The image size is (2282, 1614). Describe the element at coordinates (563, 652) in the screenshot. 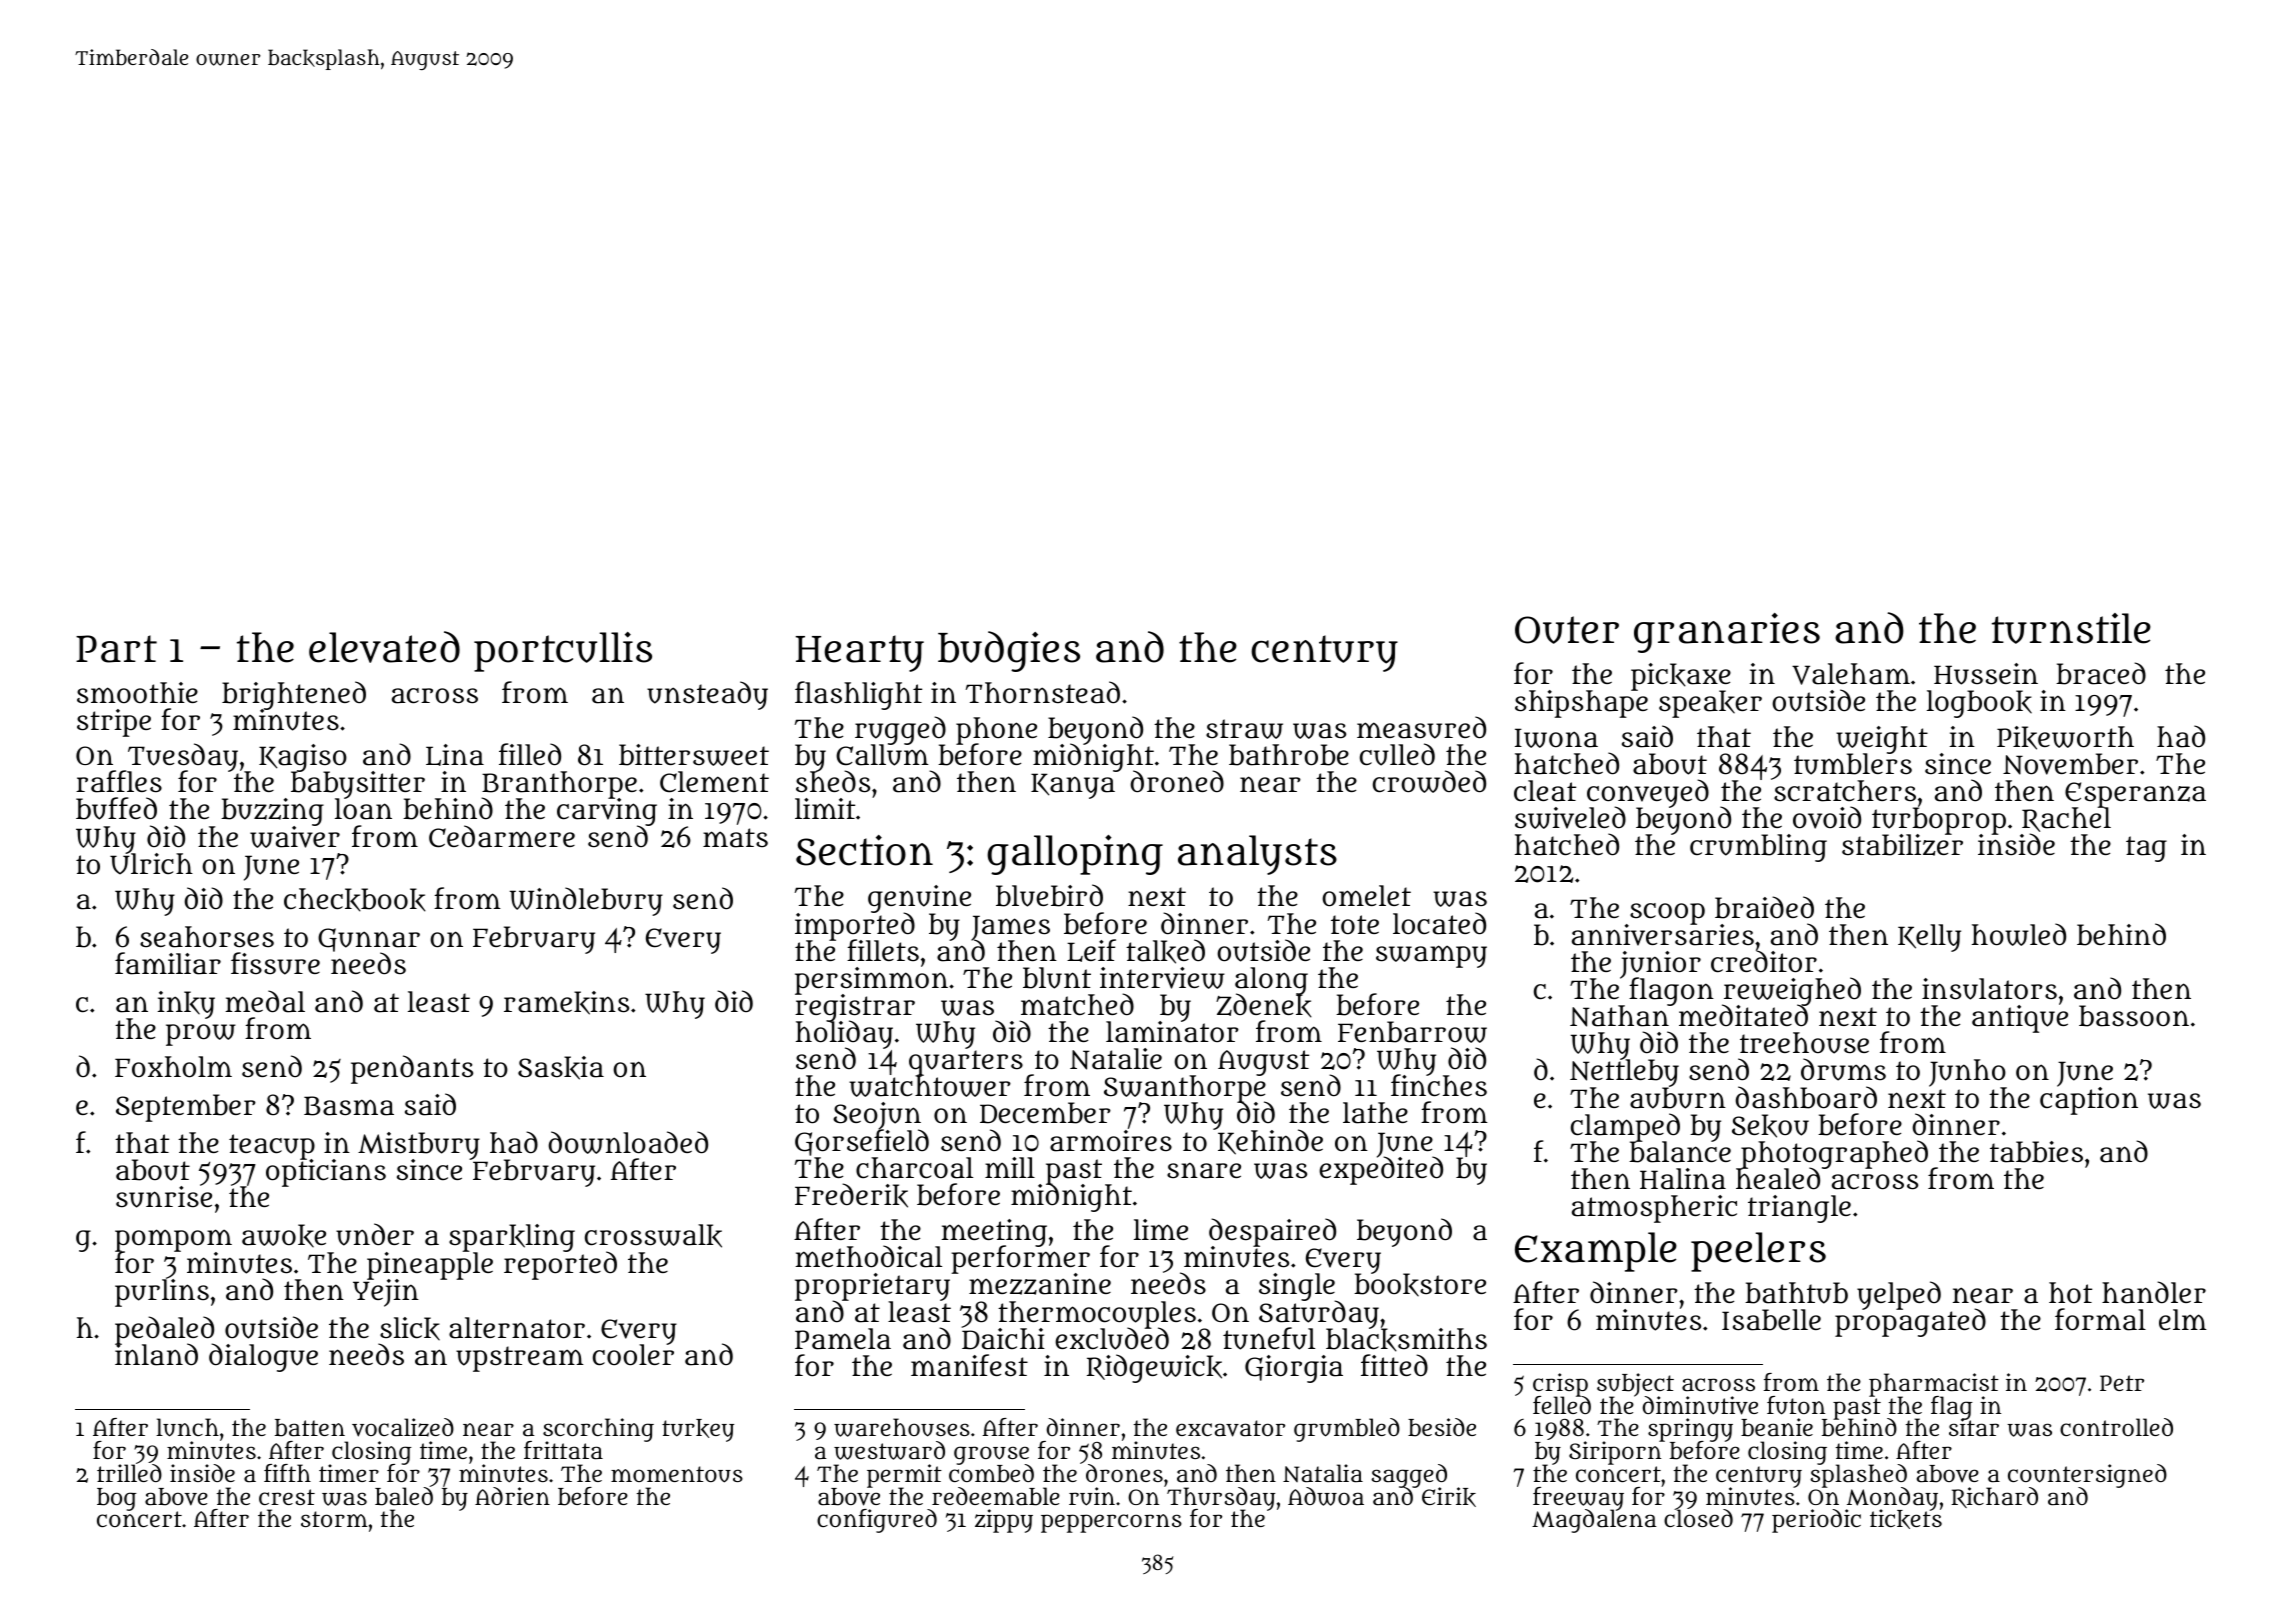

I see `portcullis` at that location.
